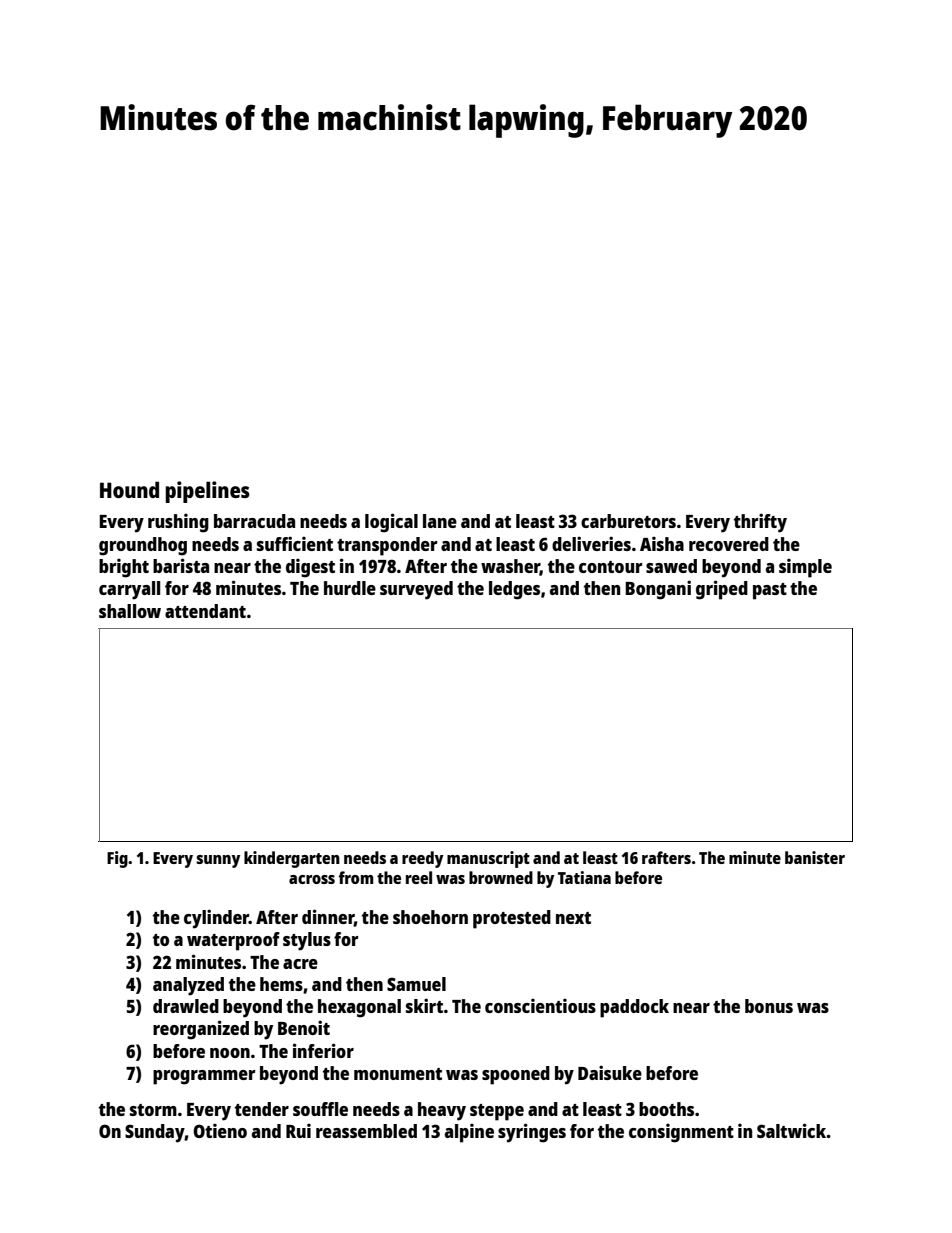 The height and width of the screenshot is (1233, 952). Describe the element at coordinates (488, 859) in the screenshot. I see `manuscript` at that location.
